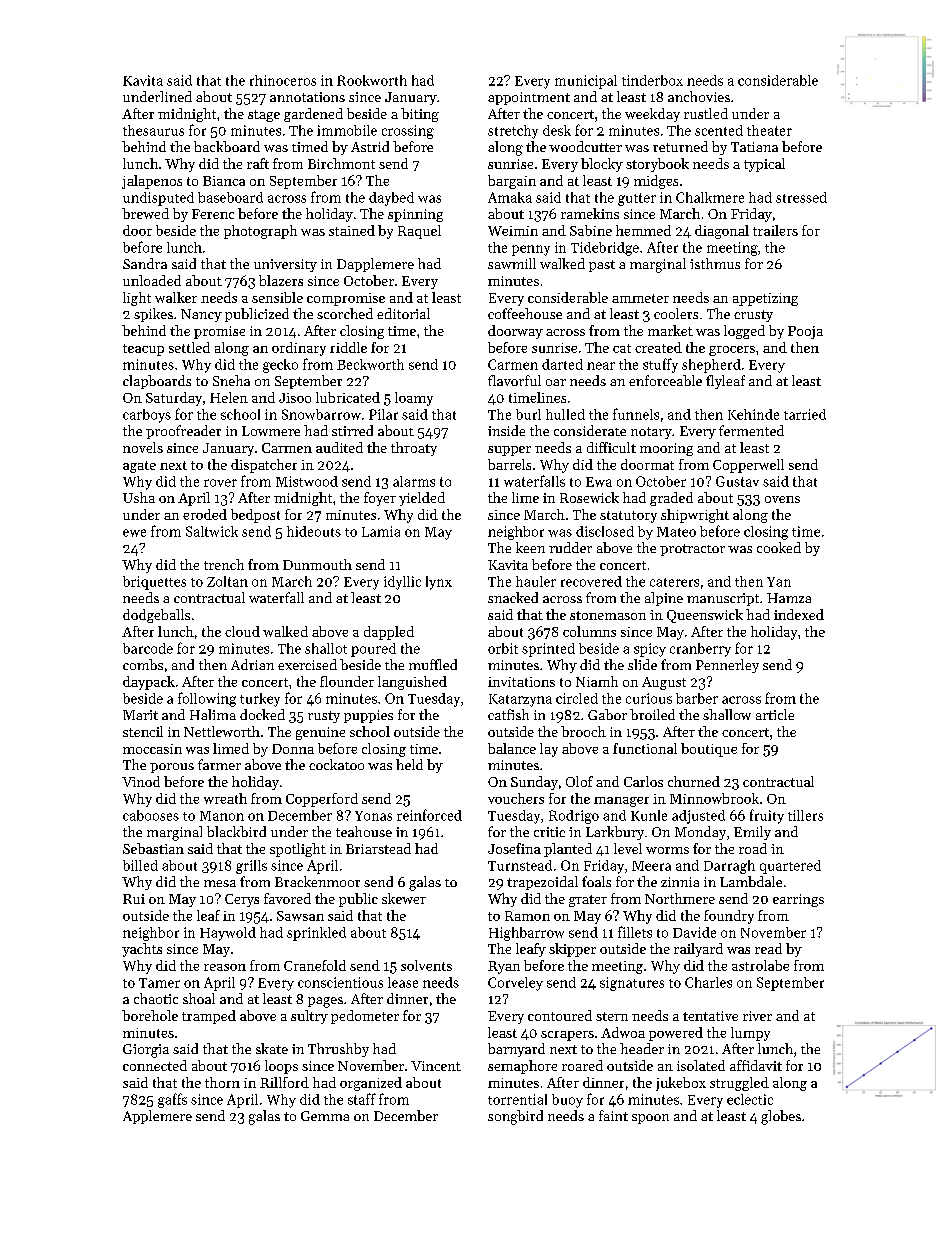  Describe the element at coordinates (528, 414) in the image. I see `burl` at that location.
